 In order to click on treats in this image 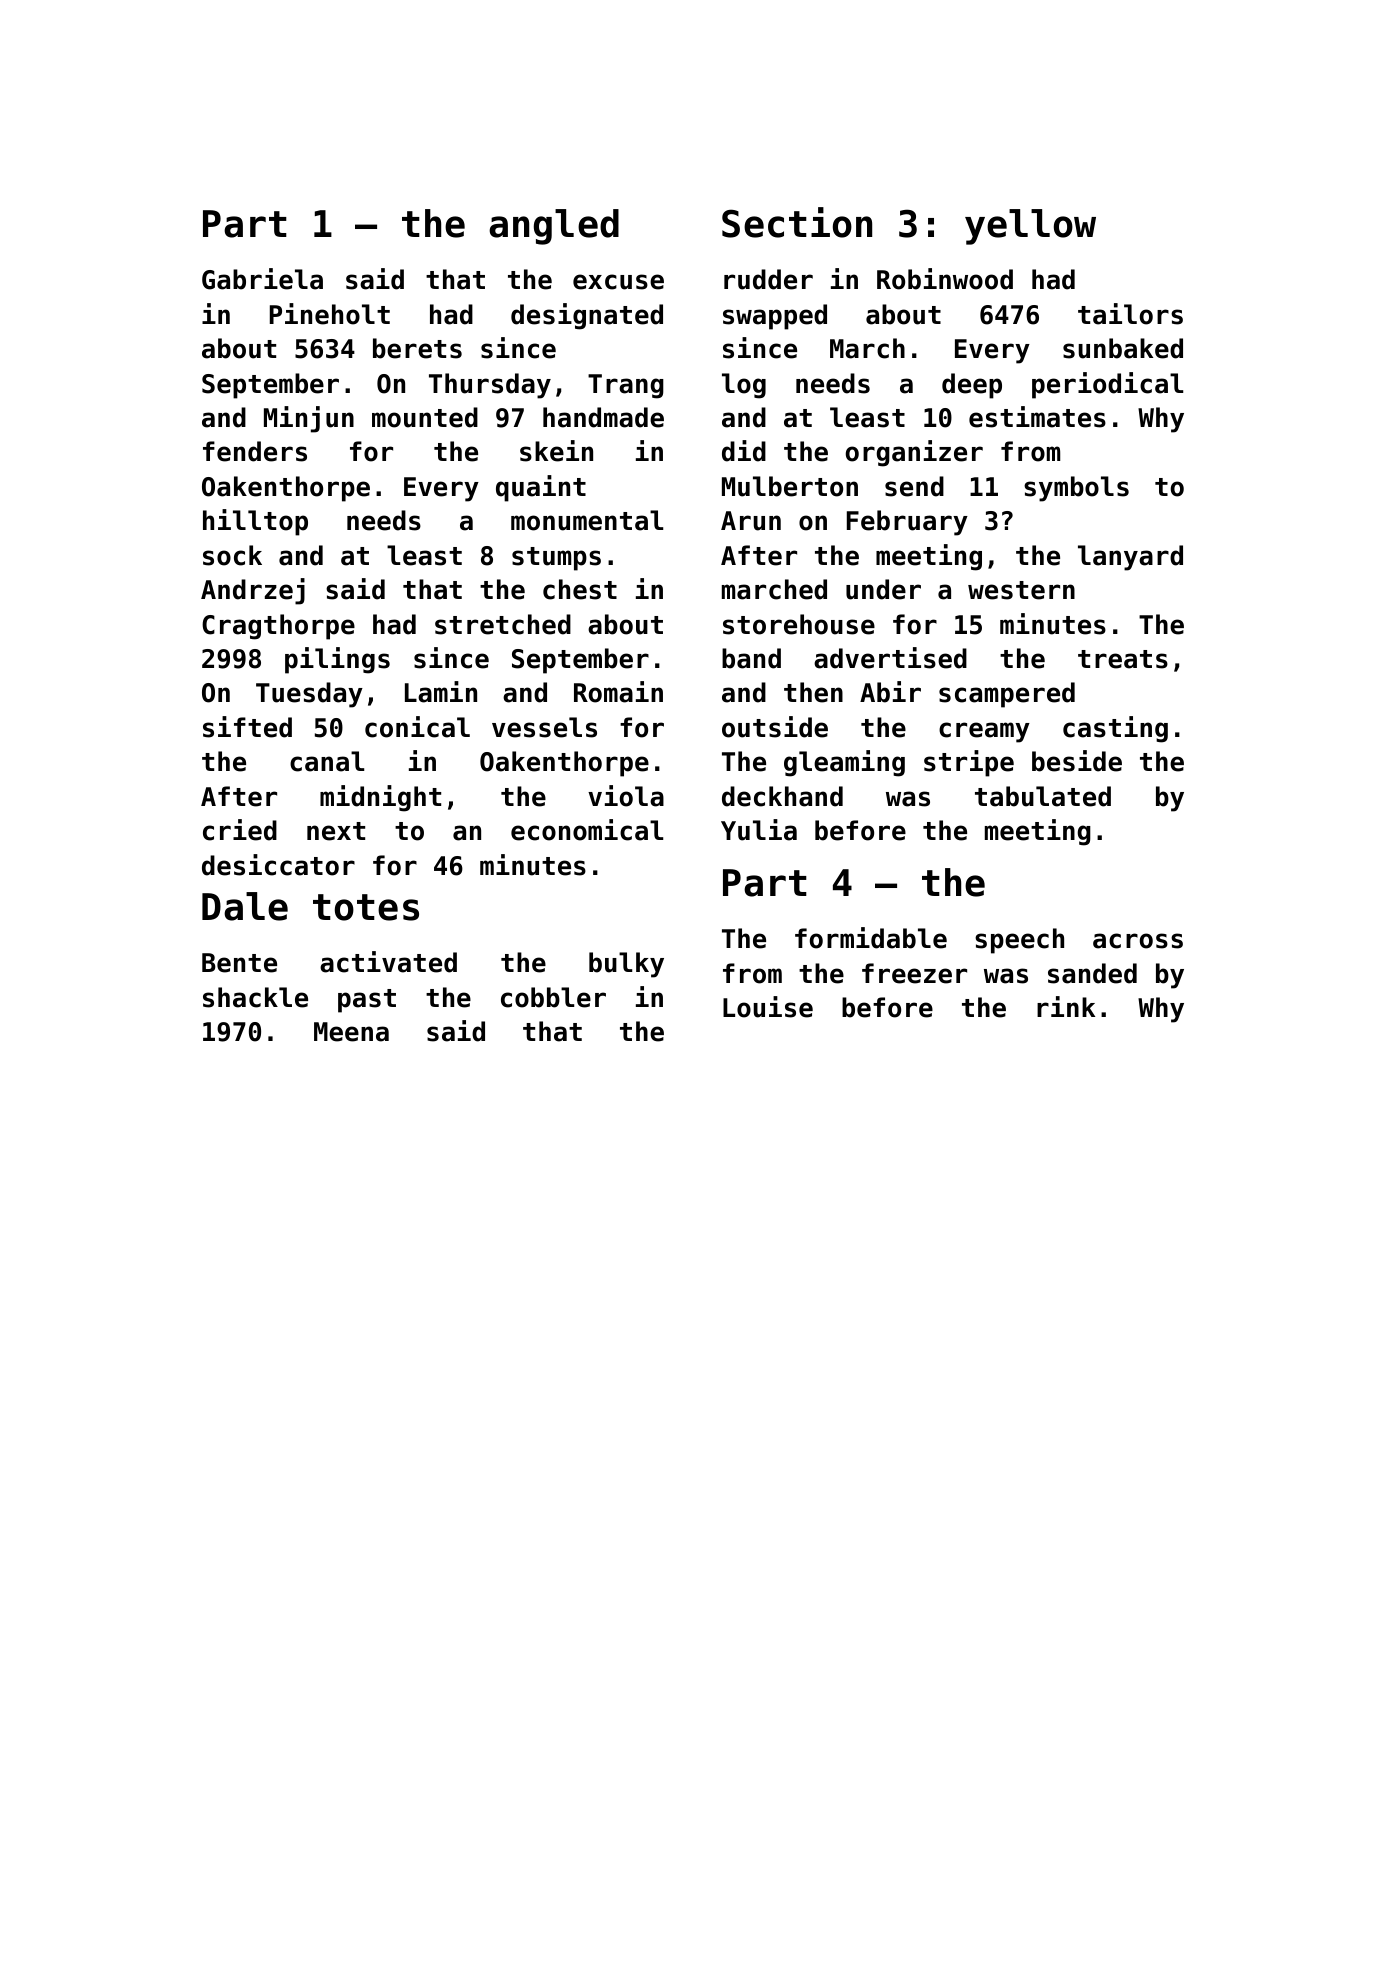, I will do `click(1123, 659)`.
